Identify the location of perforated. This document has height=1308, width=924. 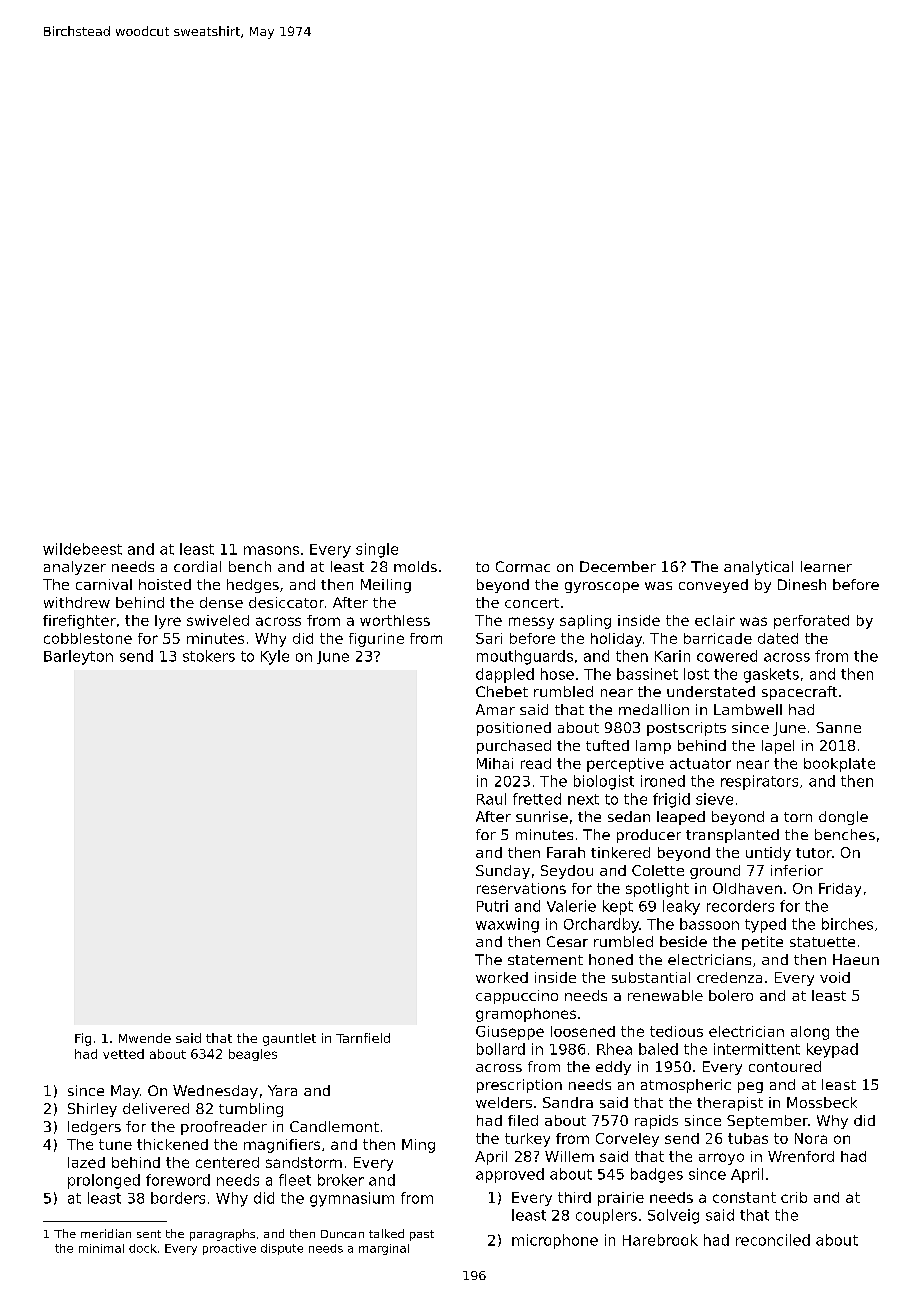
(811, 622).
